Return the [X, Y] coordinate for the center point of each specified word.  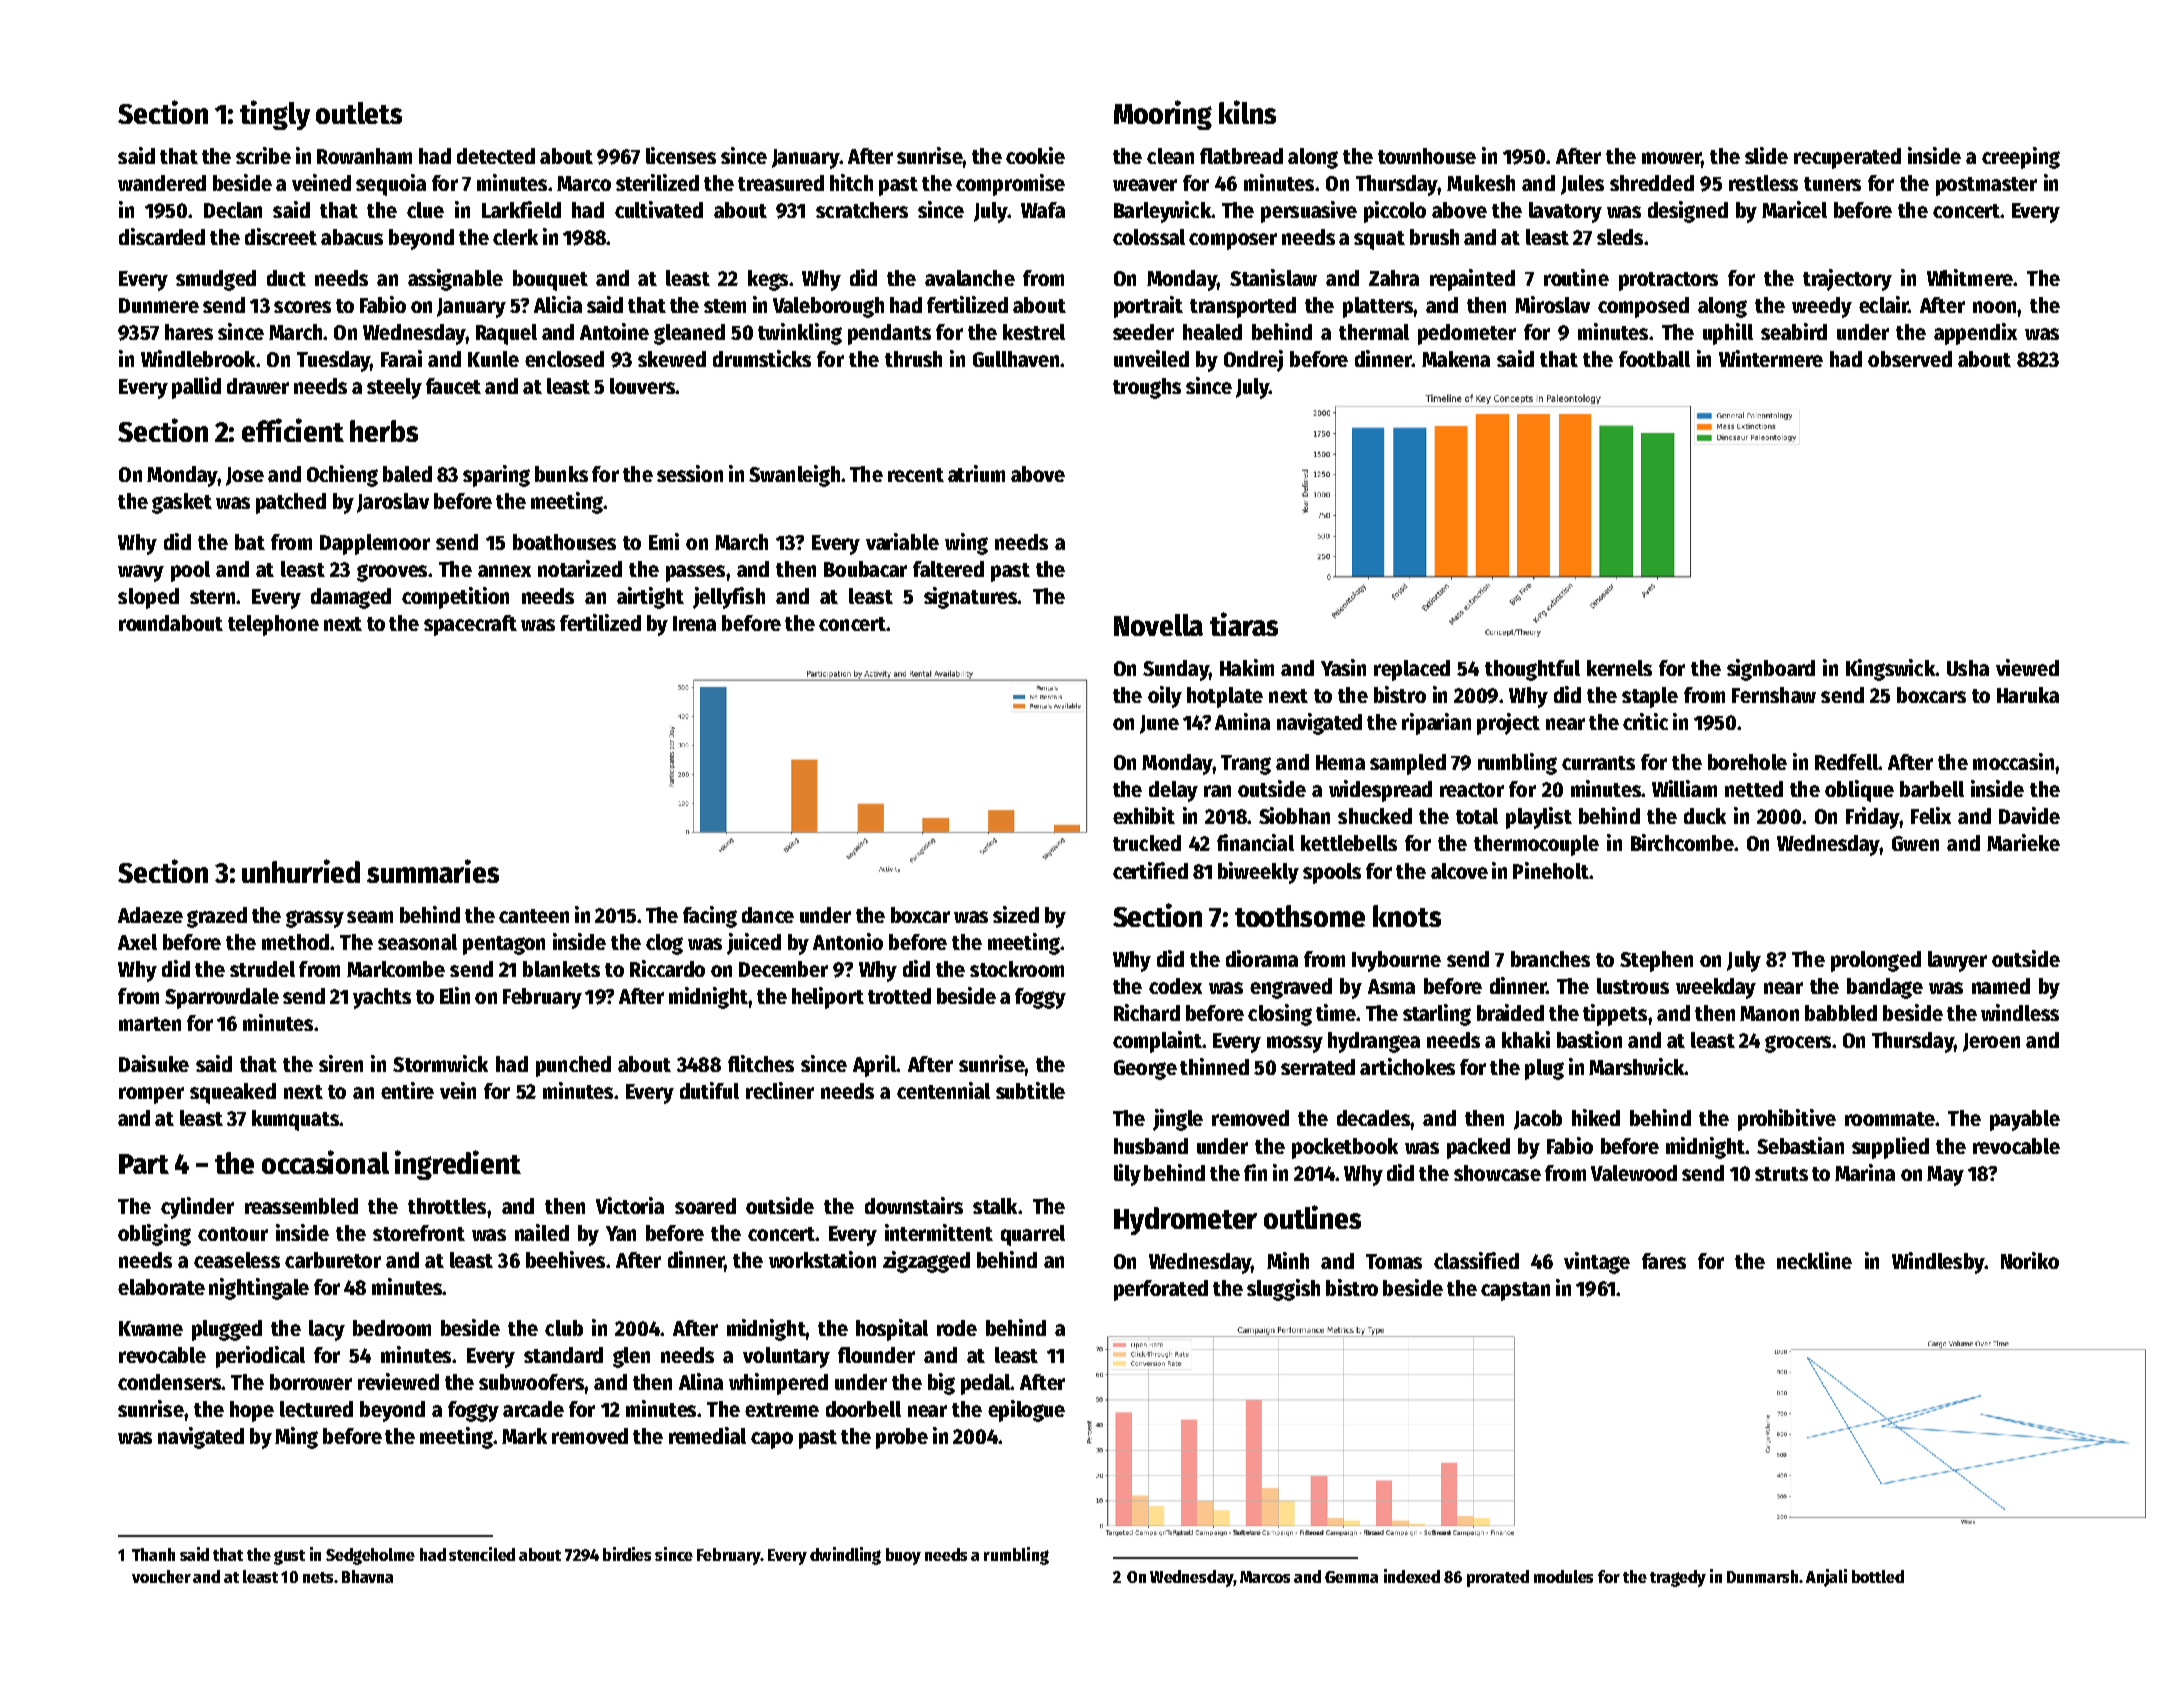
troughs [1147, 388]
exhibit [1144, 815]
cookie [1035, 155]
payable [2025, 1120]
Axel [137, 942]
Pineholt [1551, 870]
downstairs [914, 1205]
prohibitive [1787, 1120]
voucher [161, 1576]
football [1654, 359]
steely [394, 388]
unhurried [301, 871]
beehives [565, 1259]
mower [1671, 158]
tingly [275, 115]
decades [1373, 1118]
